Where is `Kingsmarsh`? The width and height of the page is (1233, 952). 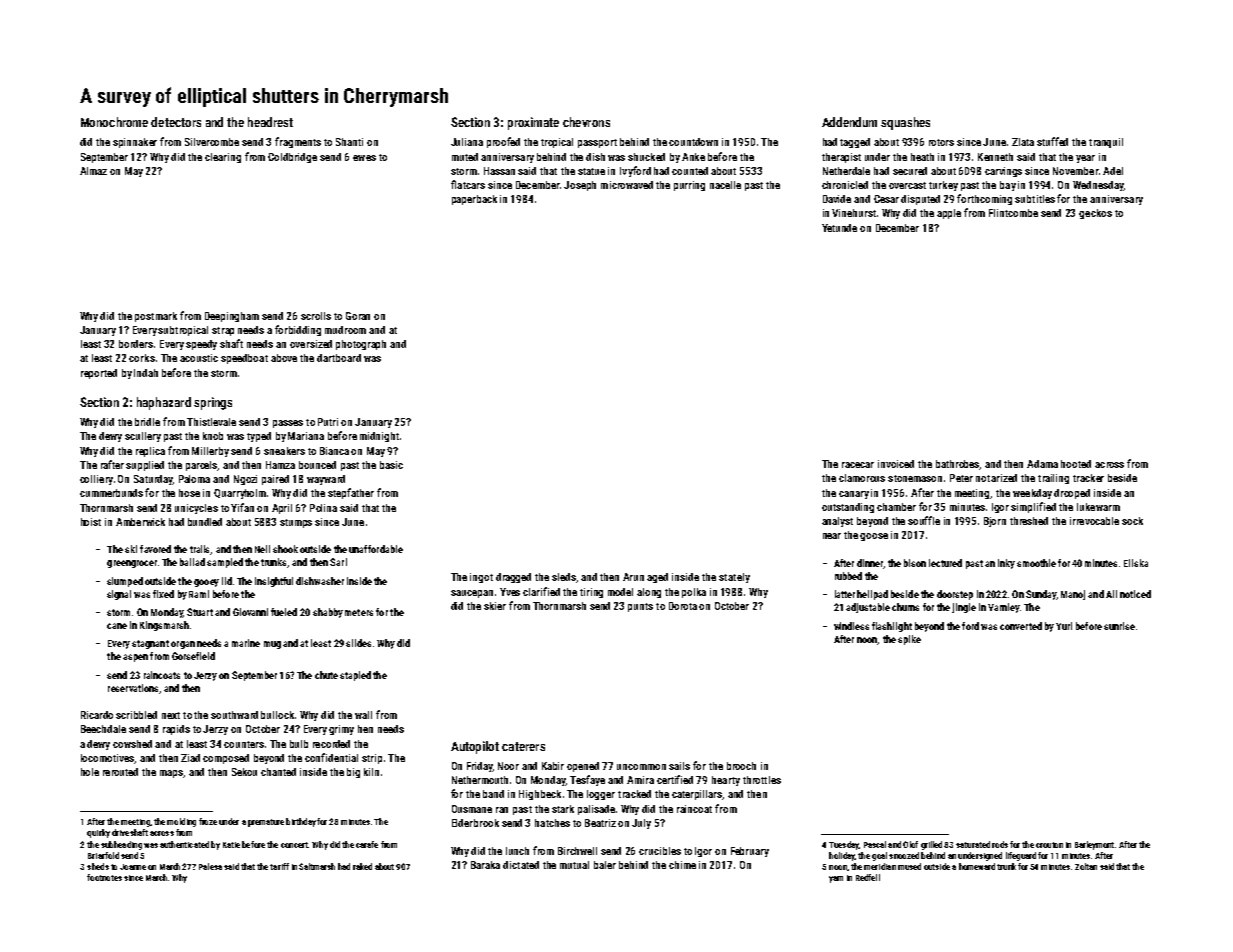
Kingsmarsh is located at coordinates (164, 626).
